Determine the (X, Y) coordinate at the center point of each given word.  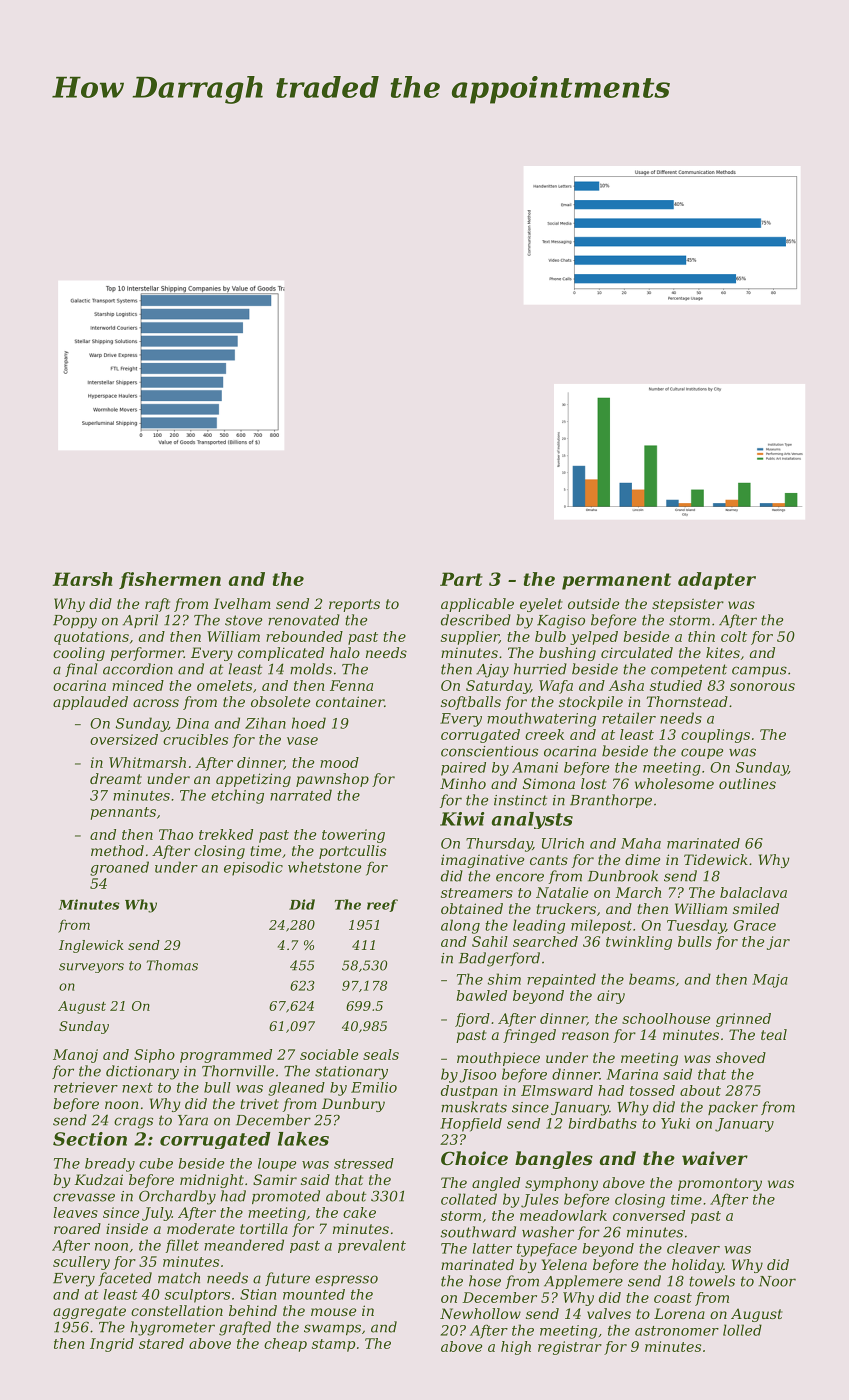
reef (382, 905)
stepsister (688, 605)
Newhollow (480, 1313)
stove (243, 620)
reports (354, 605)
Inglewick (91, 946)
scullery (81, 1263)
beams (652, 979)
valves (609, 1313)
